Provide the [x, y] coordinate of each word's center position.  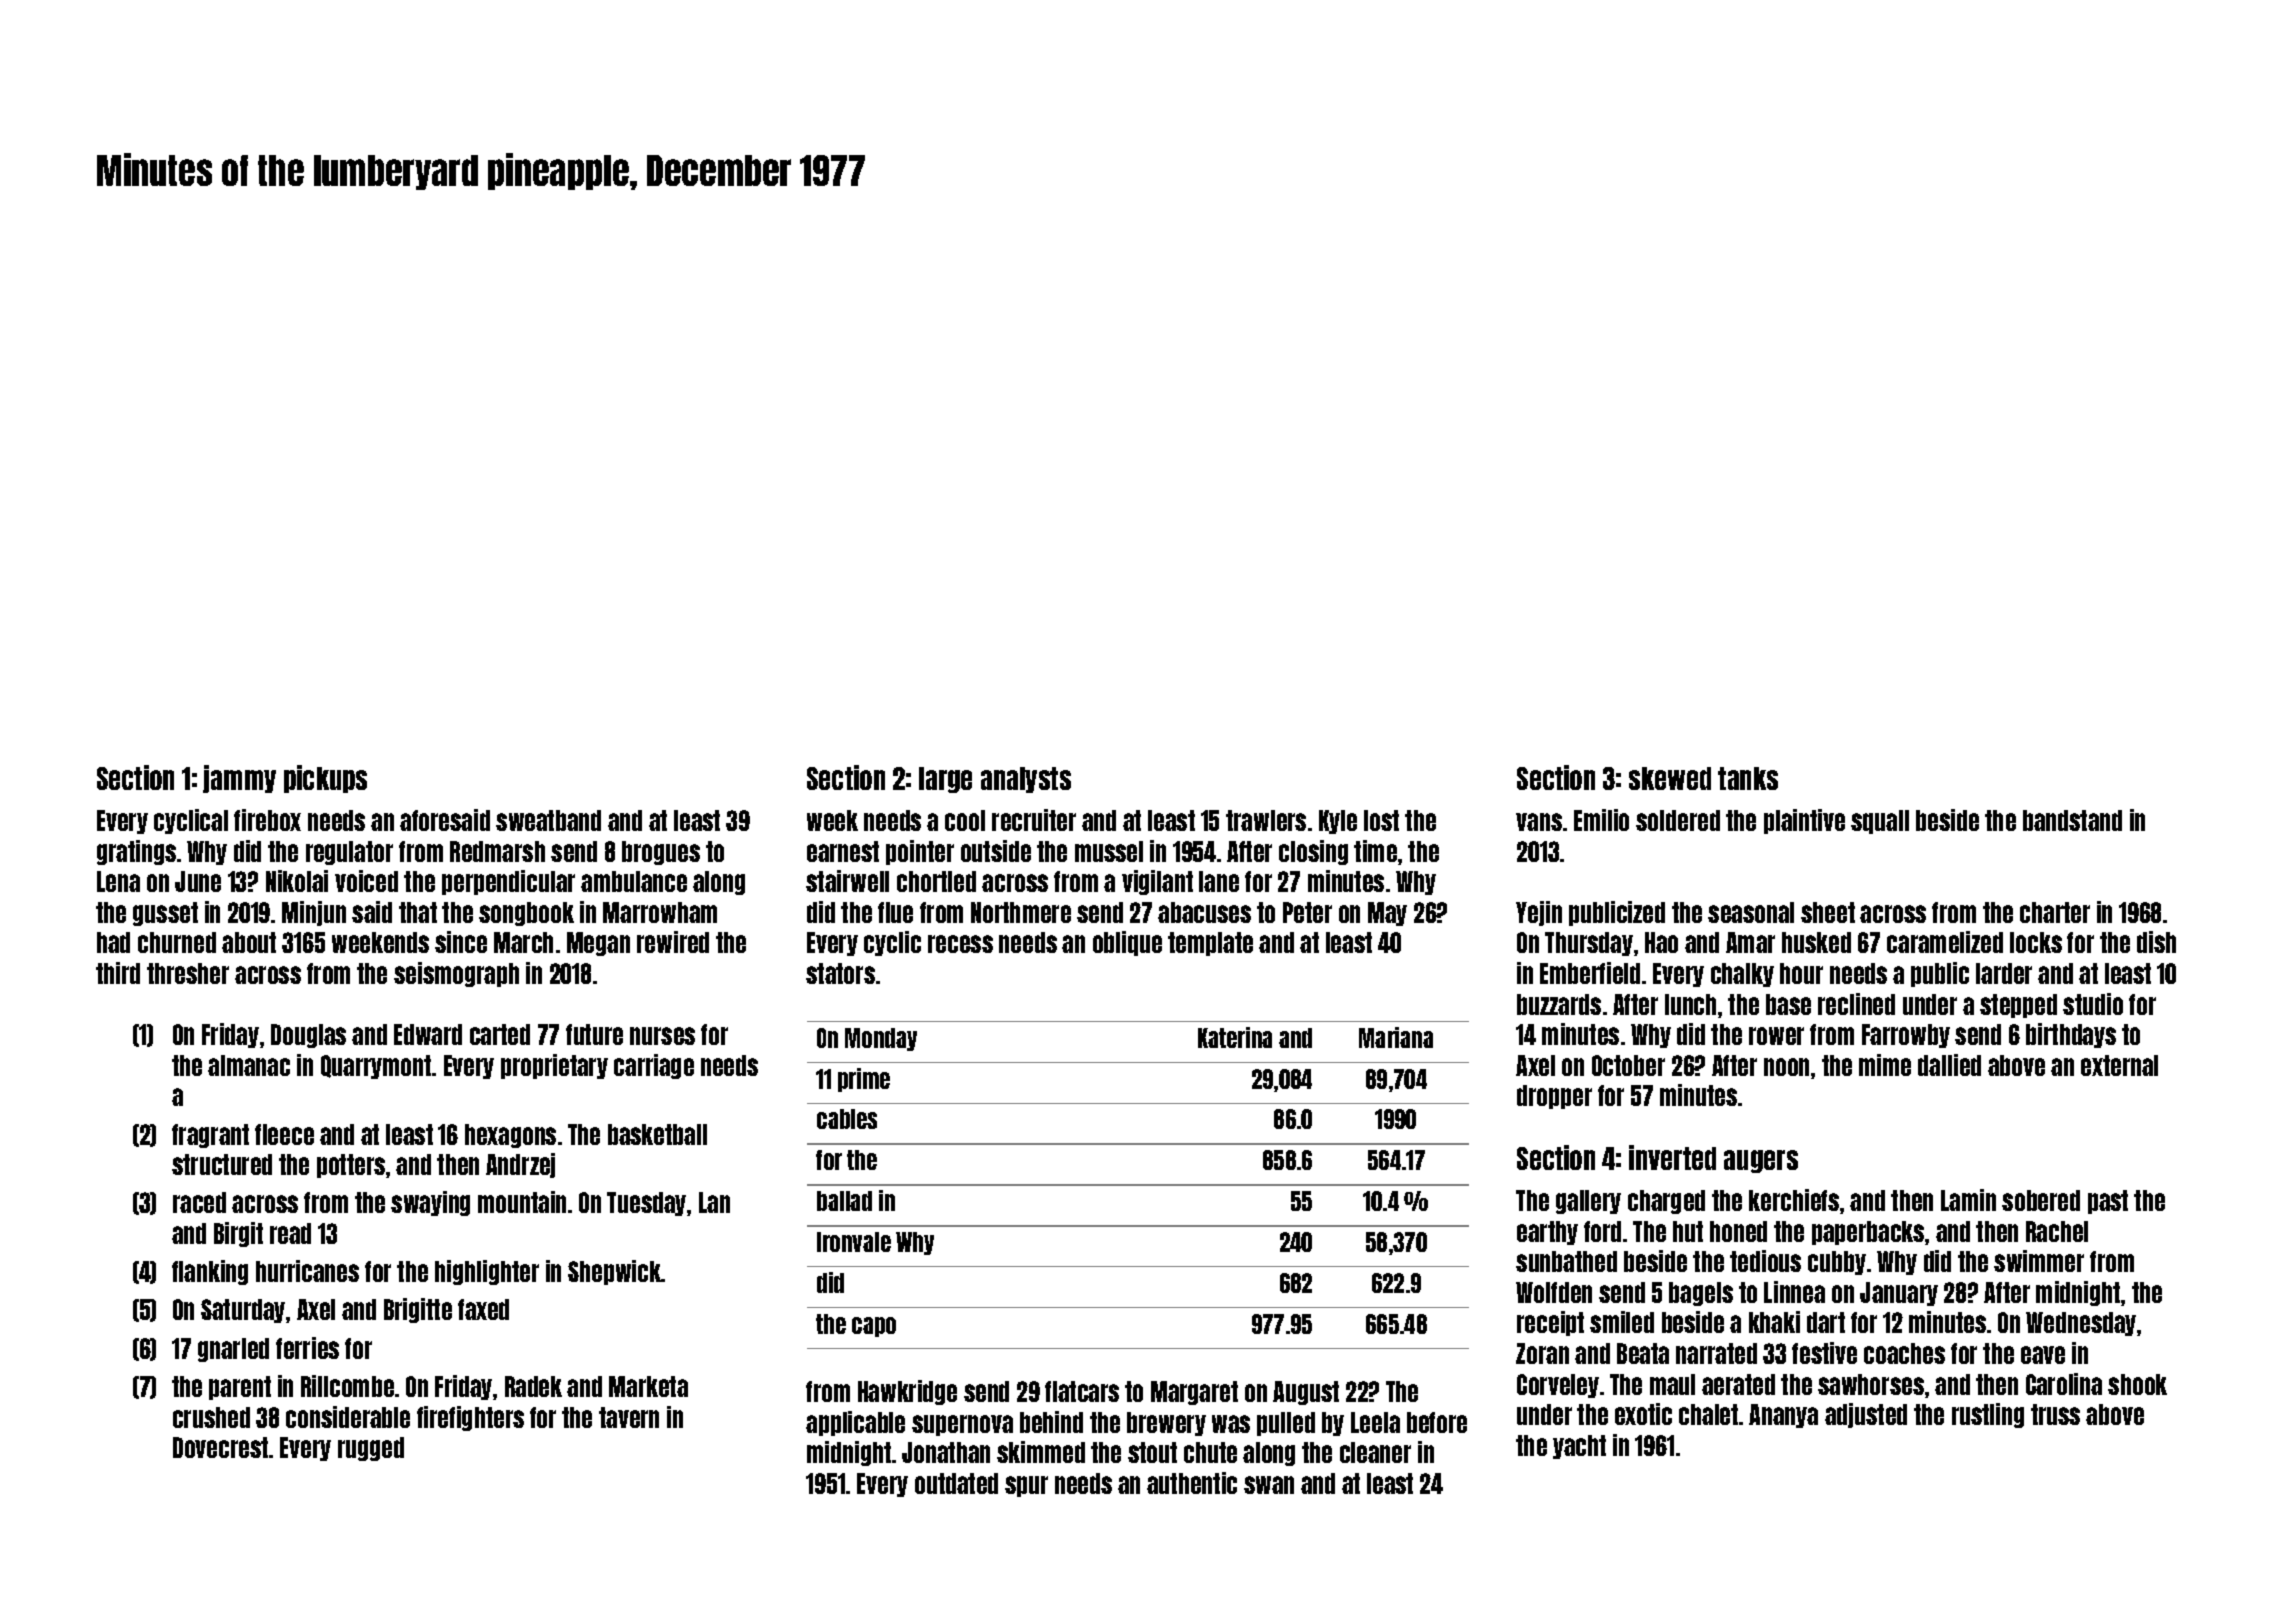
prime [864, 1080]
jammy [239, 779]
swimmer [2039, 1261]
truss [2055, 1414]
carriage [654, 1066]
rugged [371, 1449]
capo [874, 1327]
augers [1761, 1161]
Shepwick [614, 1272]
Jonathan [946, 1452]
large [945, 780]
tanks [1748, 778]
